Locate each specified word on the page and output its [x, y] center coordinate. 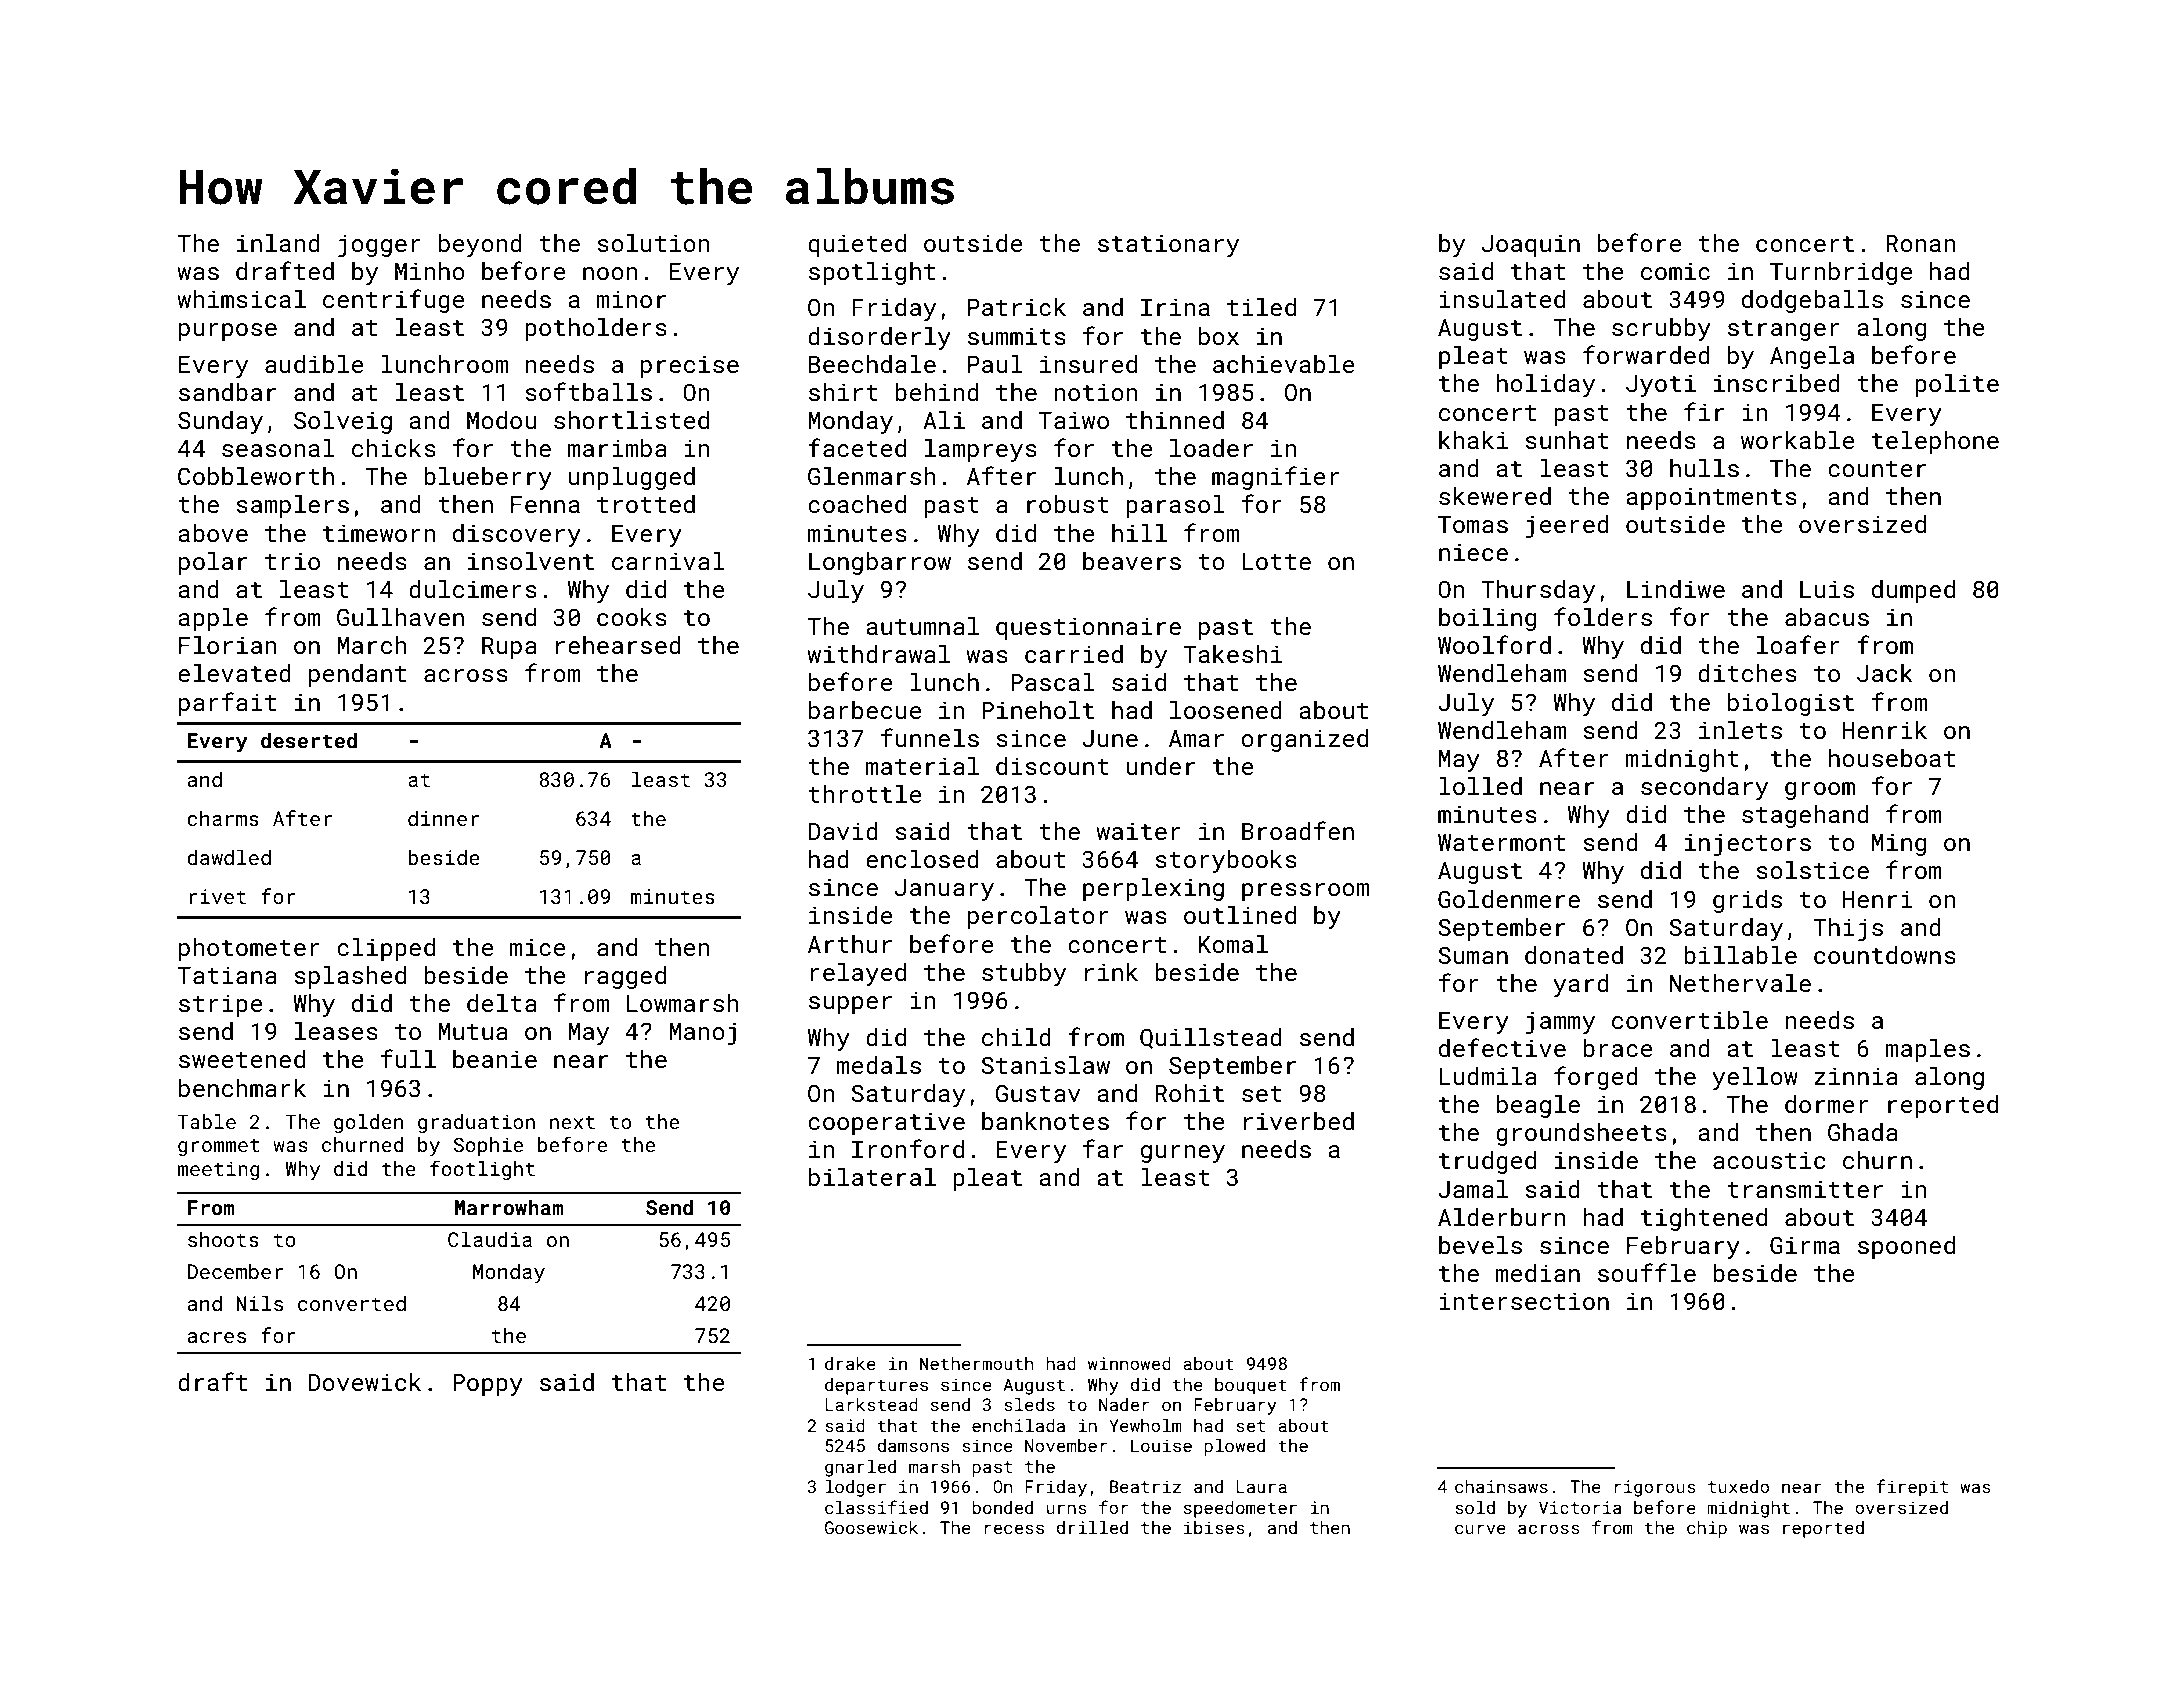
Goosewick [871, 1527]
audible [314, 364]
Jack [1885, 673]
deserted [309, 740]
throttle [865, 794]
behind [937, 392]
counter [1877, 469]
